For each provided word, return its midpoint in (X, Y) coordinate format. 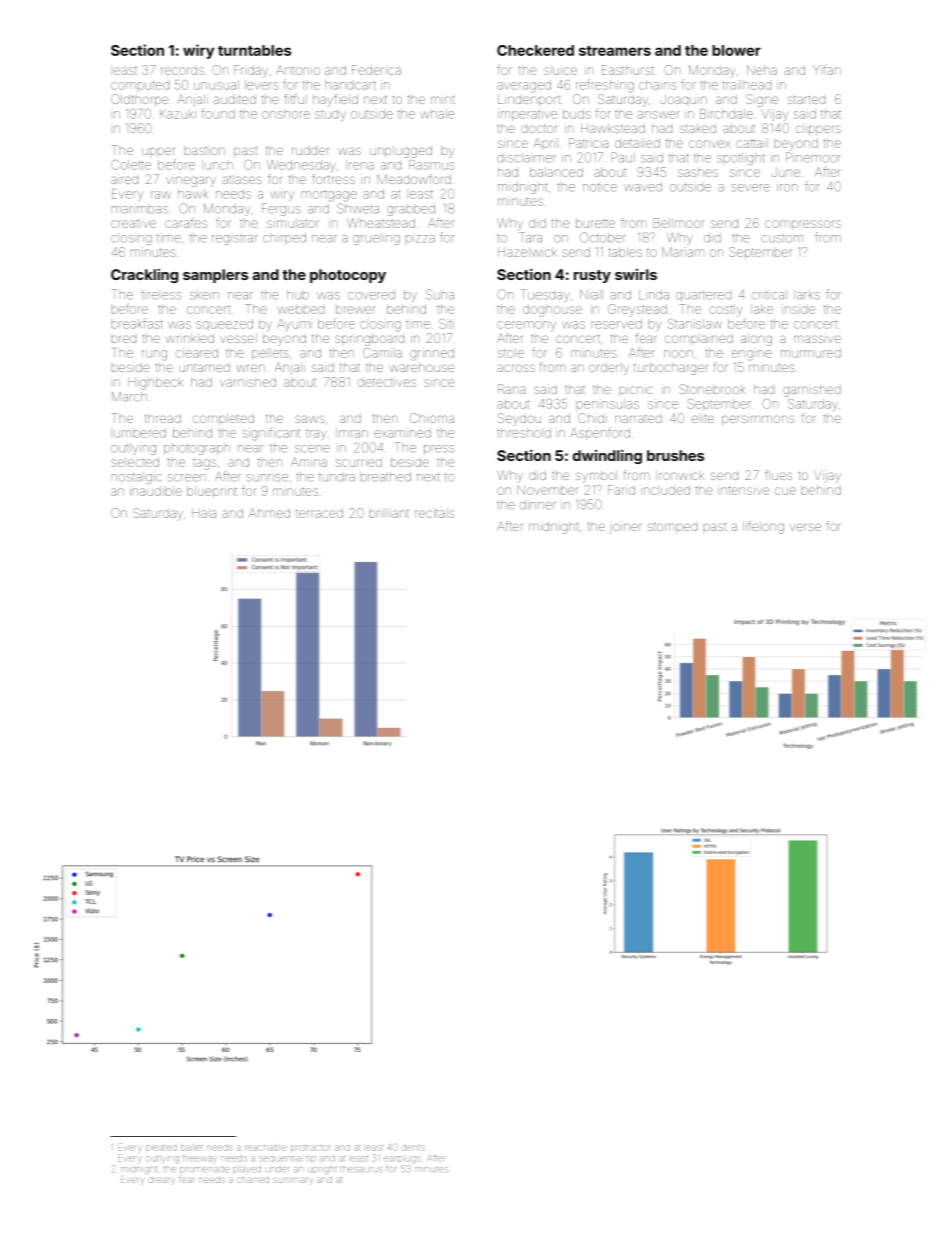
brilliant (389, 513)
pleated (161, 1148)
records (182, 70)
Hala (204, 513)
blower (736, 50)
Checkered (535, 50)
